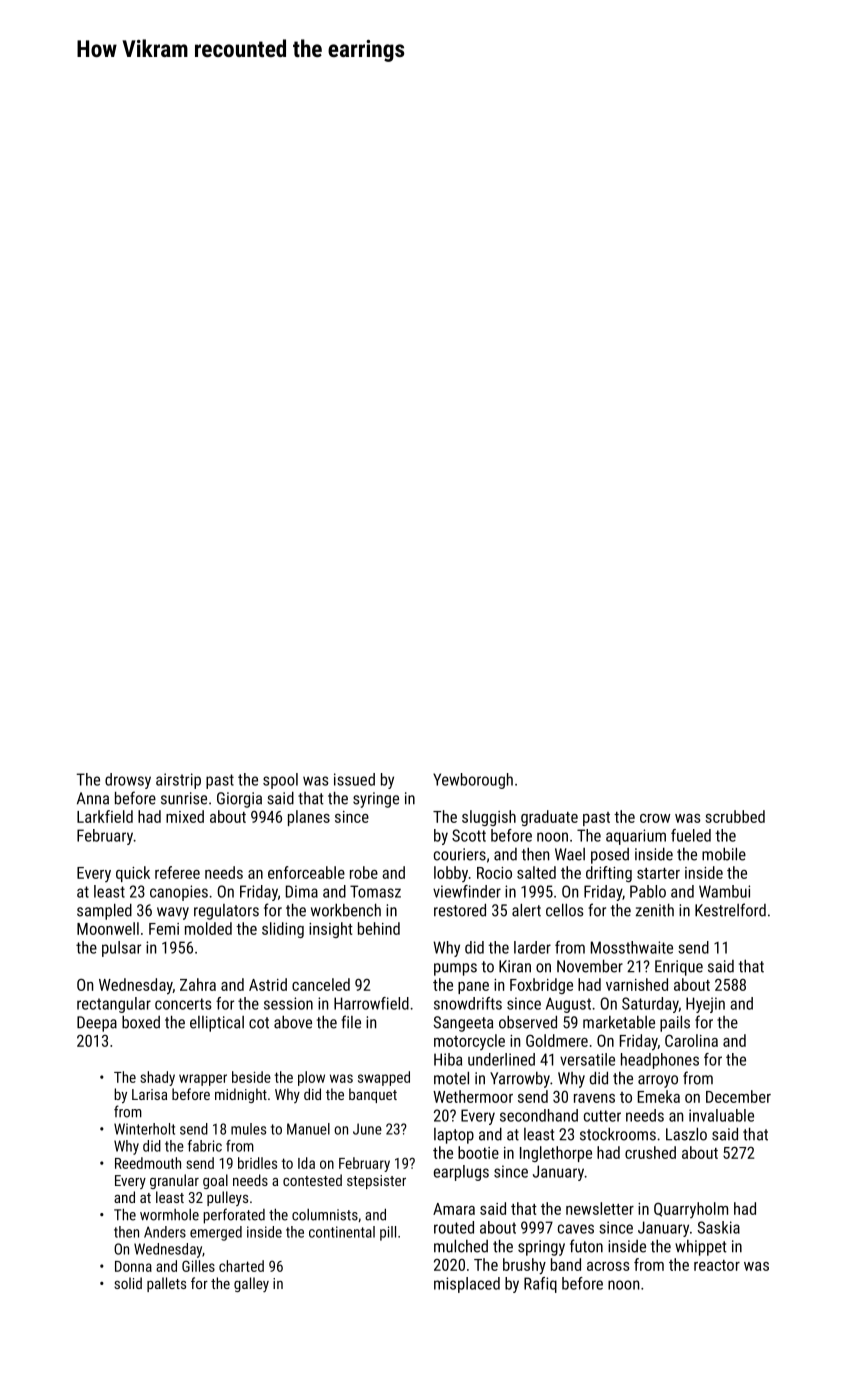  I want to click on canopies, so click(179, 893).
